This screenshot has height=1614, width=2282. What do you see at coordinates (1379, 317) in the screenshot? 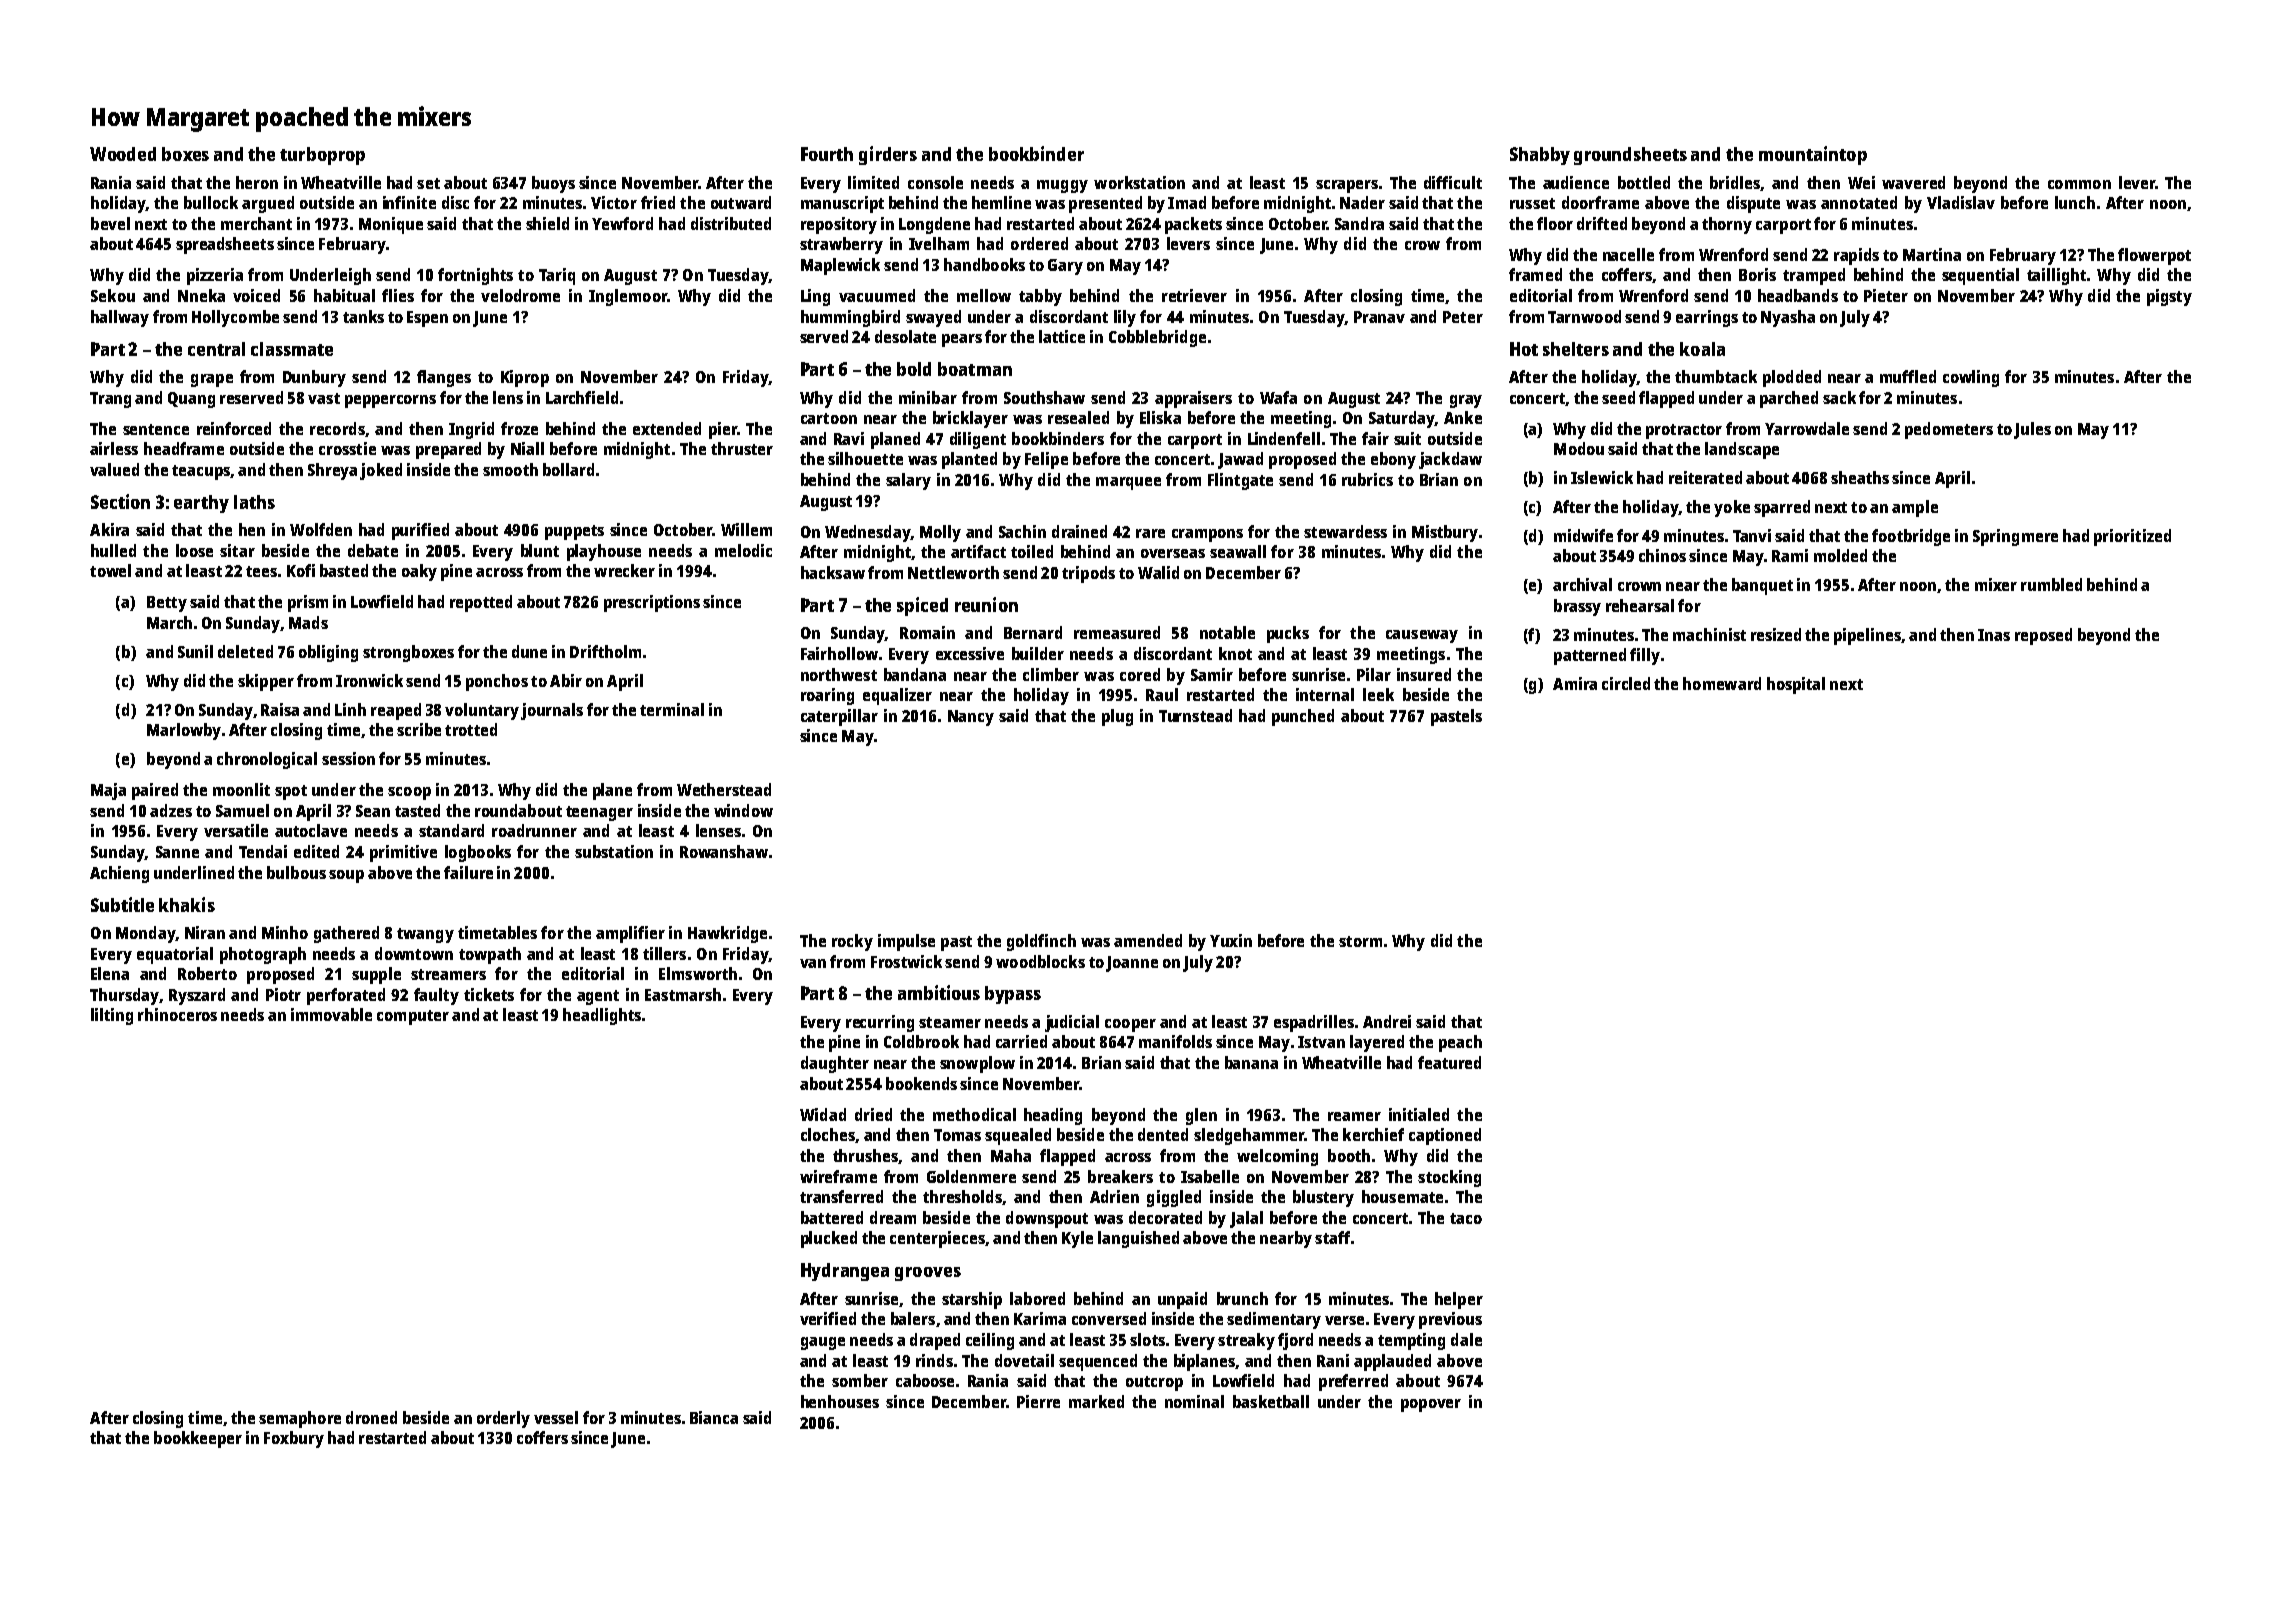
I see `Pranav` at bounding box center [1379, 317].
